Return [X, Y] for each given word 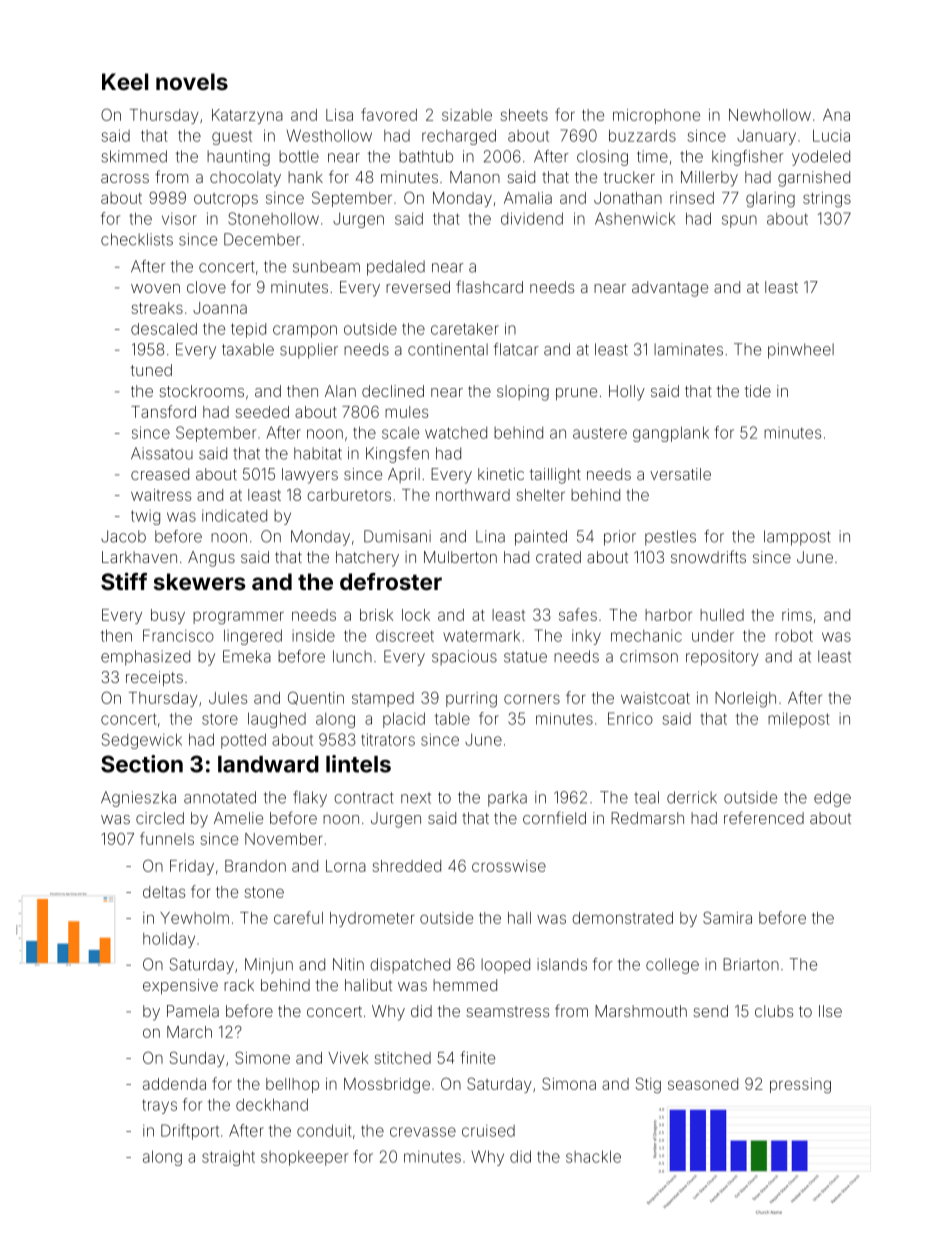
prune [576, 394]
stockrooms [201, 391]
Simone [262, 1057]
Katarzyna [247, 116]
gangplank [671, 434]
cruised [488, 1131]
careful [298, 917]
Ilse [830, 1011]
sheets [524, 115]
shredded [407, 866]
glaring [770, 200]
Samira [727, 917]
